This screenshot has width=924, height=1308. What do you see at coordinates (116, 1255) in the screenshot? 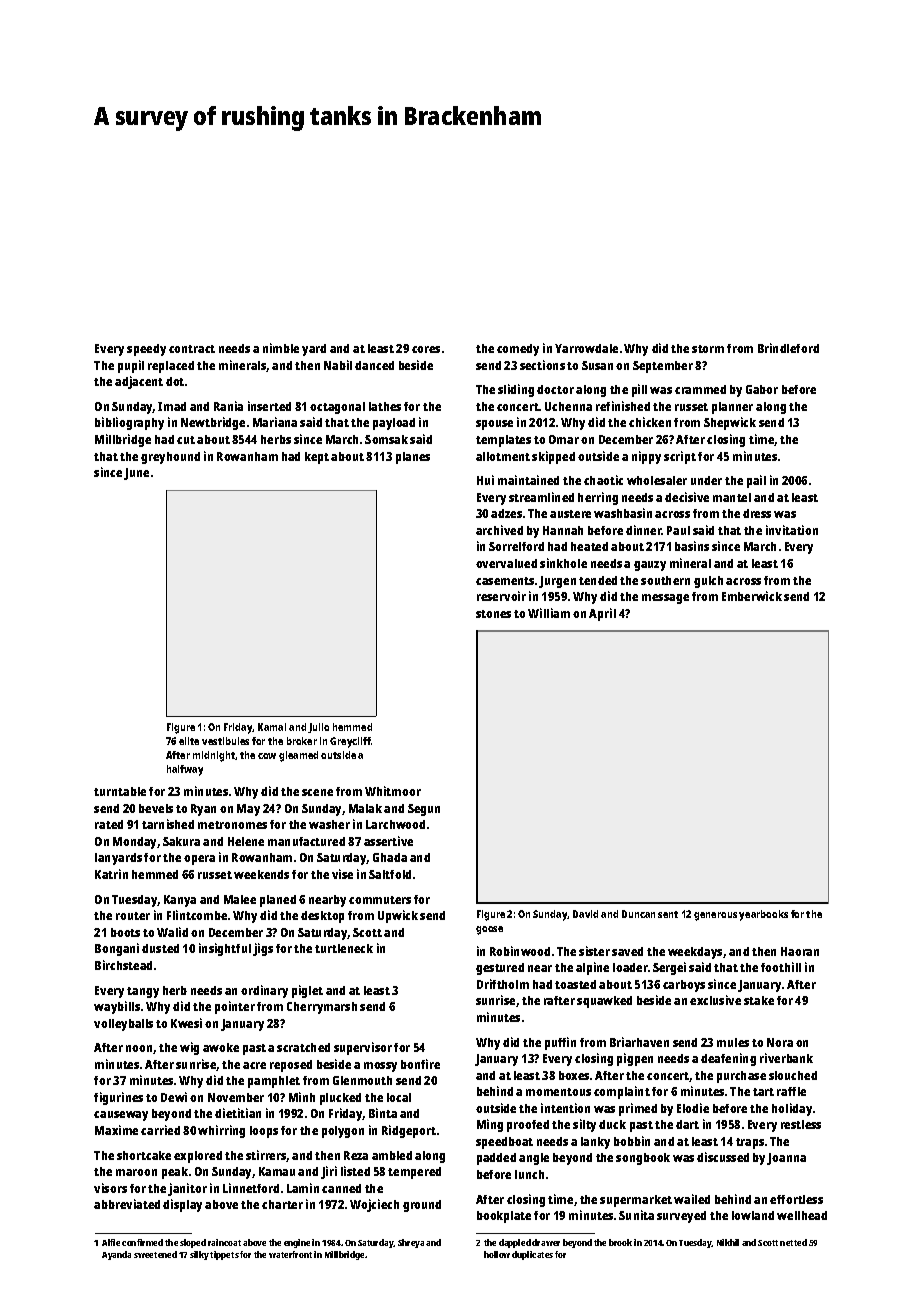
I see `Ayanda` at bounding box center [116, 1255].
